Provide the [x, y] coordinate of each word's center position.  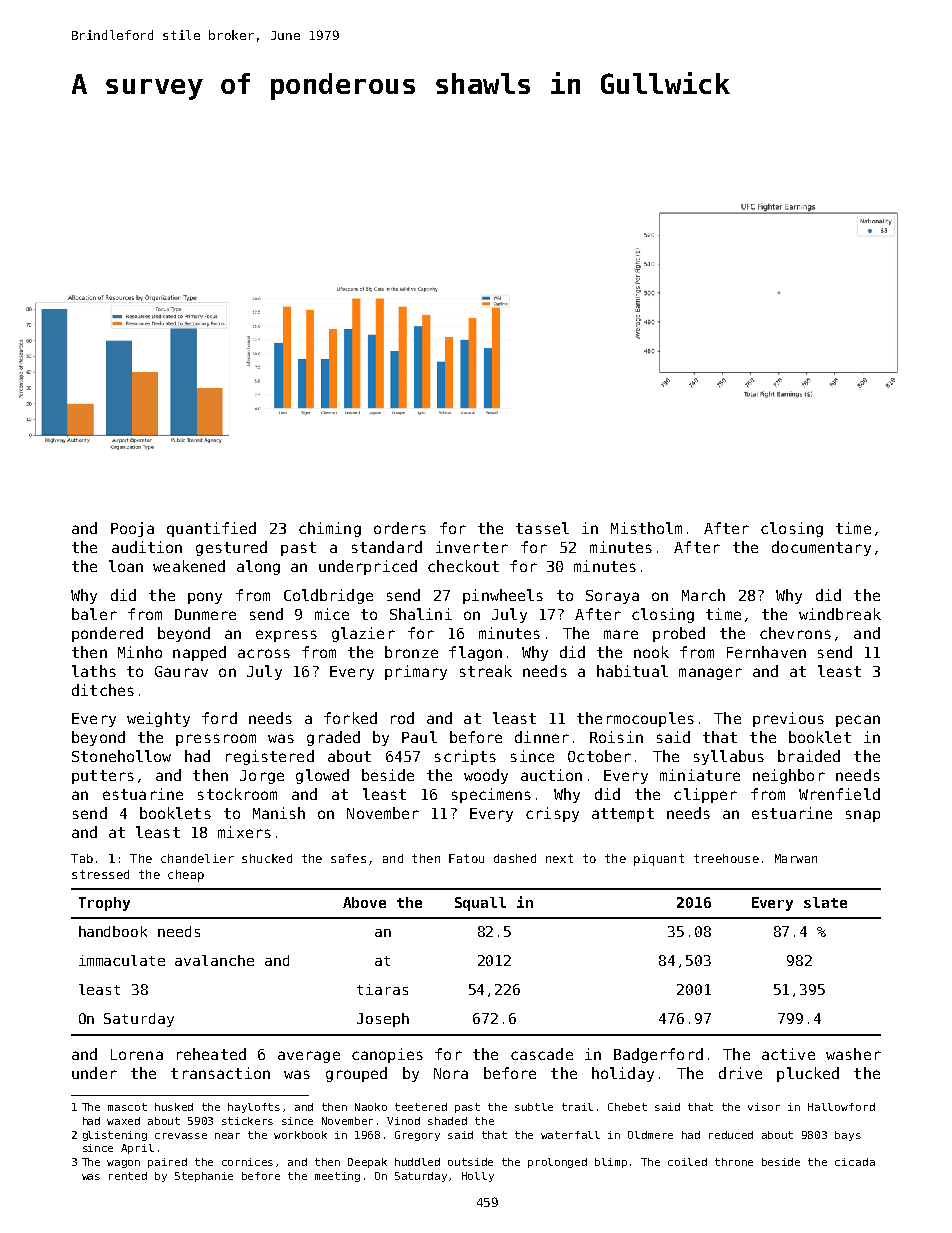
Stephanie [204, 1177]
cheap [186, 876]
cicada [855, 1162]
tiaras [382, 989]
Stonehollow [121, 756]
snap [863, 816]
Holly [478, 1177]
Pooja [132, 529]
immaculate [122, 960]
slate [825, 902]
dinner [542, 737]
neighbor [789, 776]
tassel [542, 528]
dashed [515, 858]
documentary [821, 548]
